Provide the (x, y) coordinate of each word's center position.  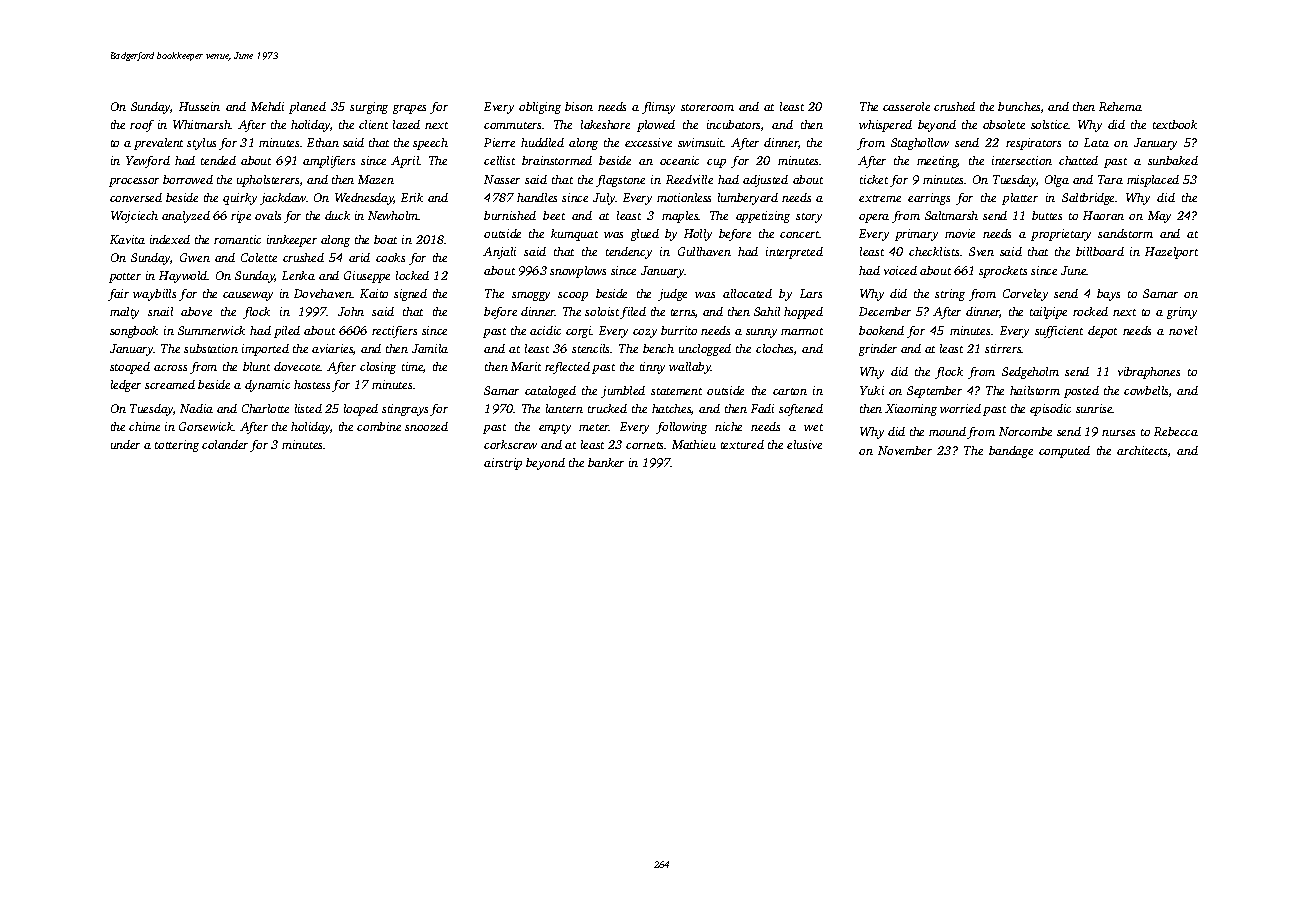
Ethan (323, 142)
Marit (526, 366)
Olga (1057, 181)
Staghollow (920, 144)
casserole (906, 106)
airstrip (503, 464)
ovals (268, 215)
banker (606, 462)
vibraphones (1149, 373)
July (604, 199)
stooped (130, 368)
